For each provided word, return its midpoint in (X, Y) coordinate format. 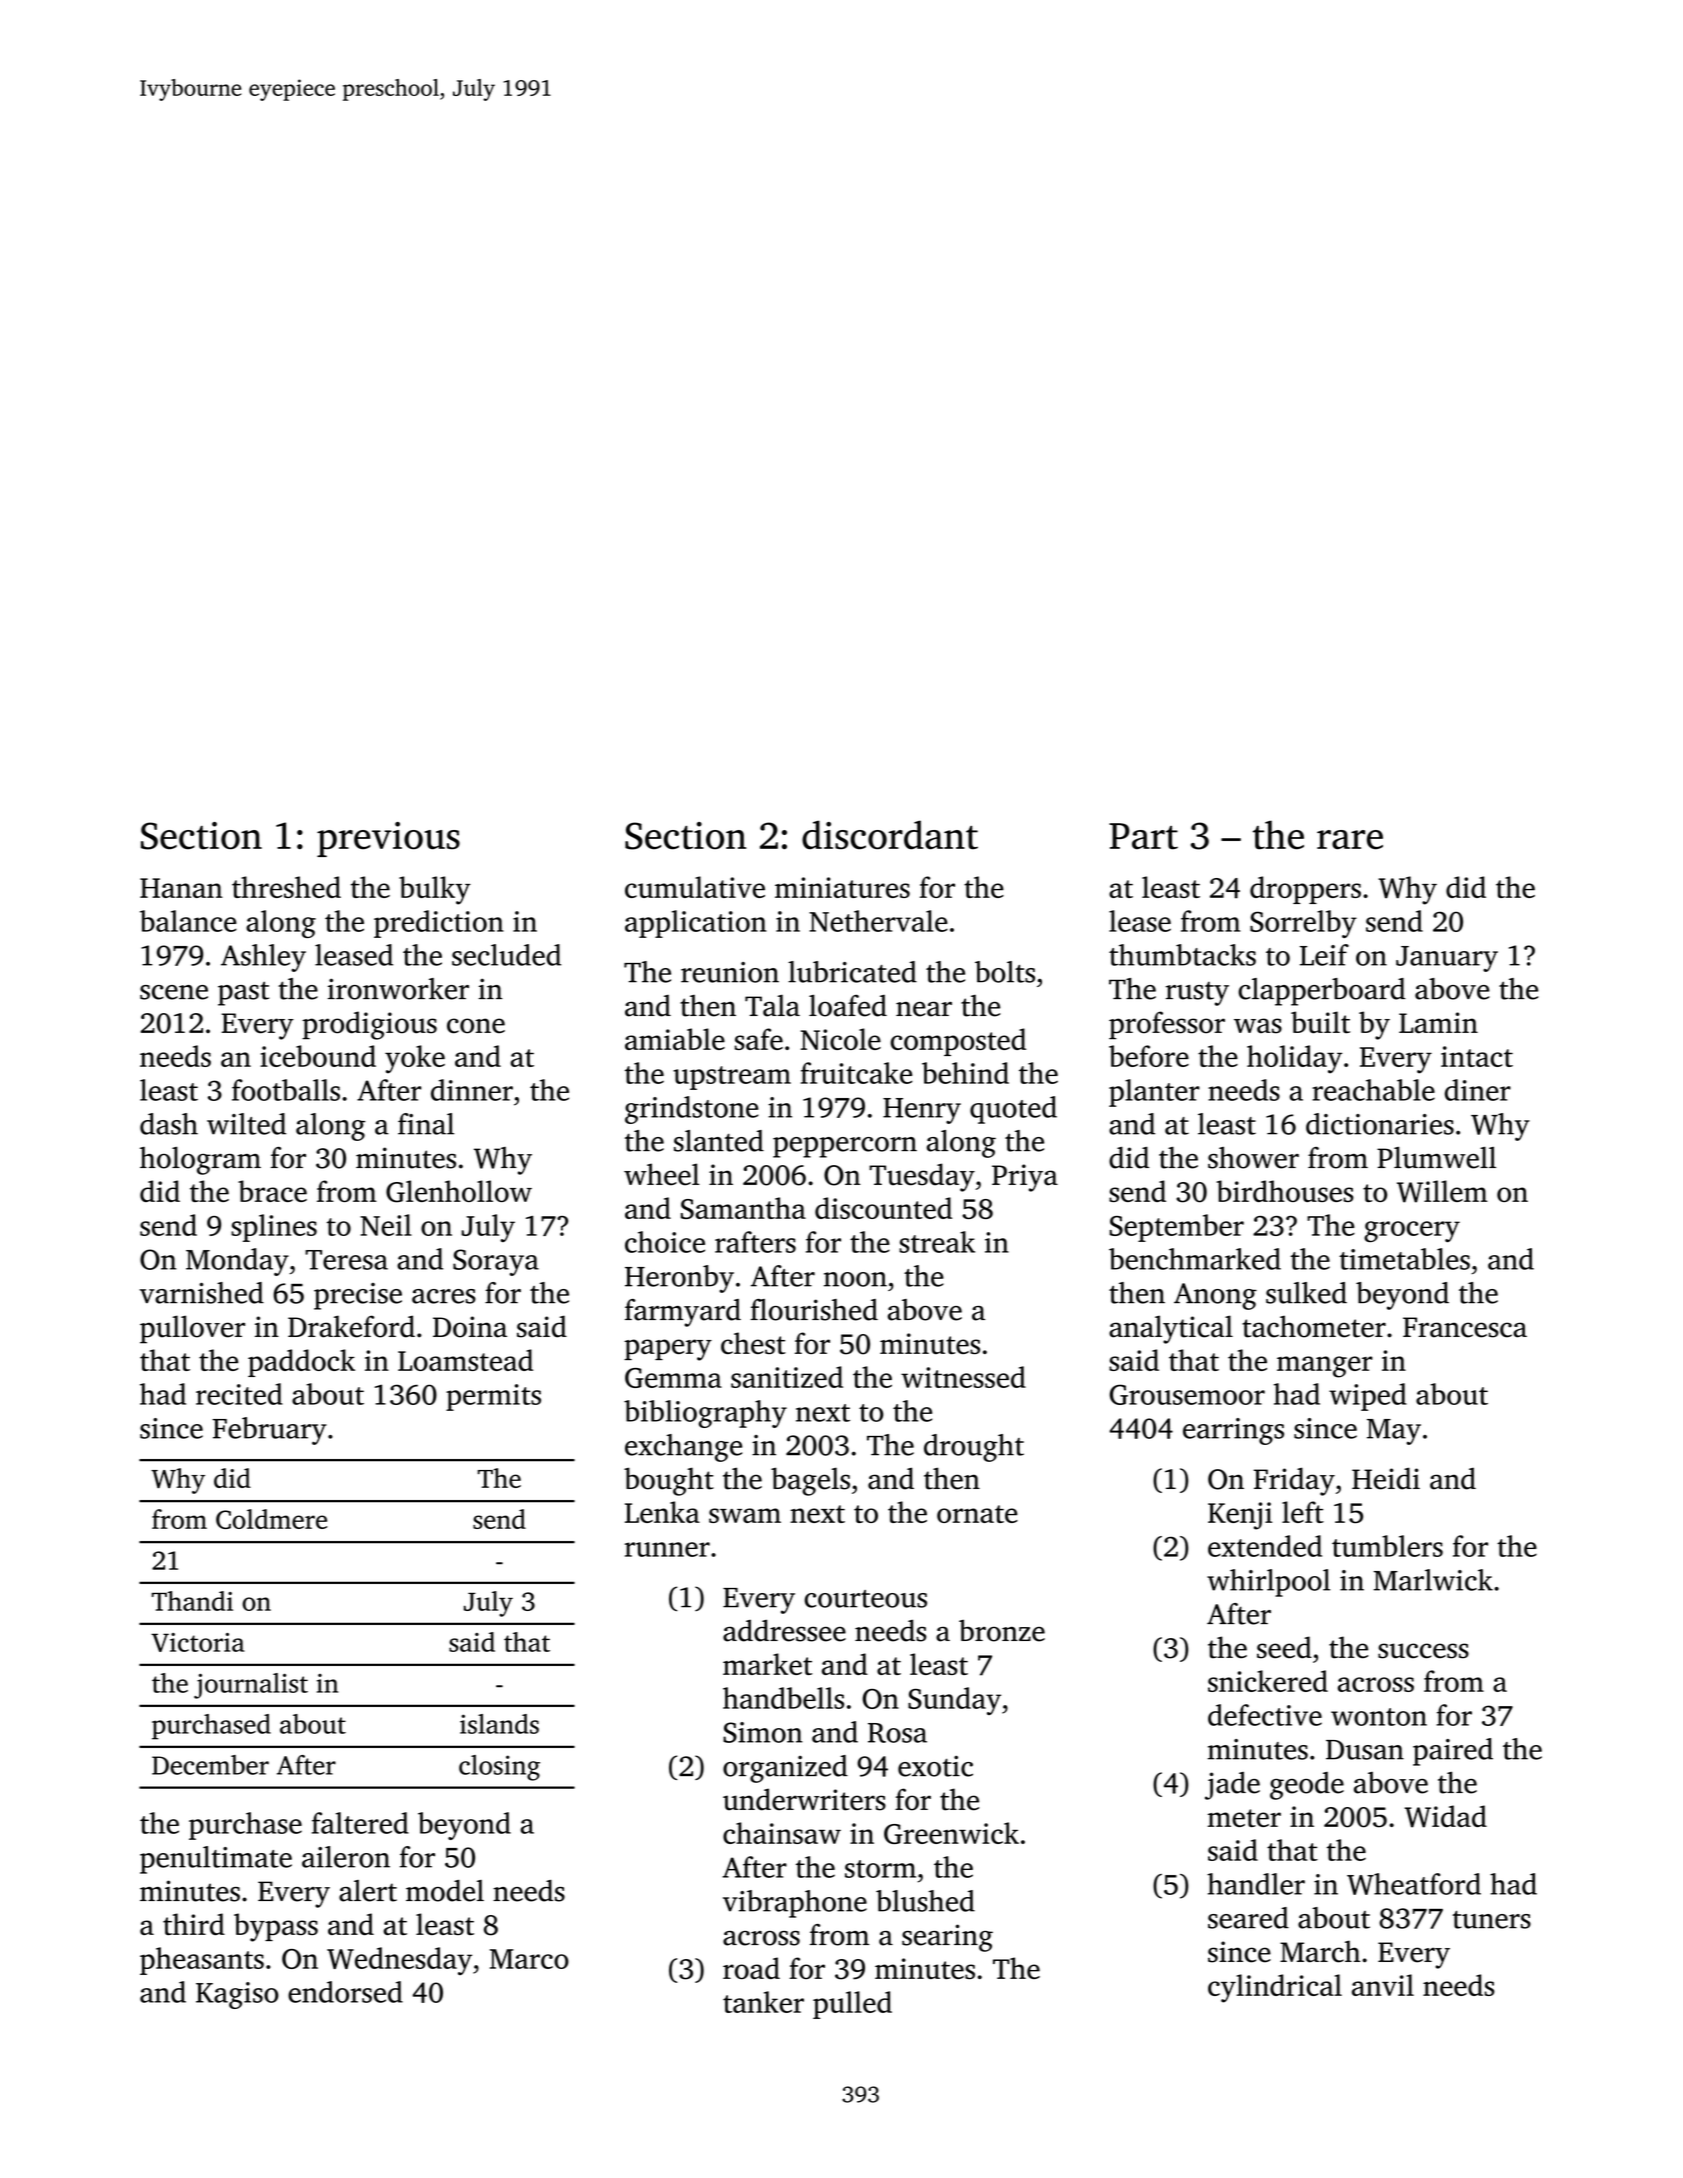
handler (1256, 1884)
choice (665, 1242)
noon (855, 1279)
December (210, 1765)
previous (388, 839)
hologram (200, 1161)
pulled (852, 2005)
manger (1325, 1367)
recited (239, 1394)
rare (1350, 840)
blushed (925, 1901)
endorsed (345, 1992)
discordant (890, 835)
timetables (1404, 1259)
